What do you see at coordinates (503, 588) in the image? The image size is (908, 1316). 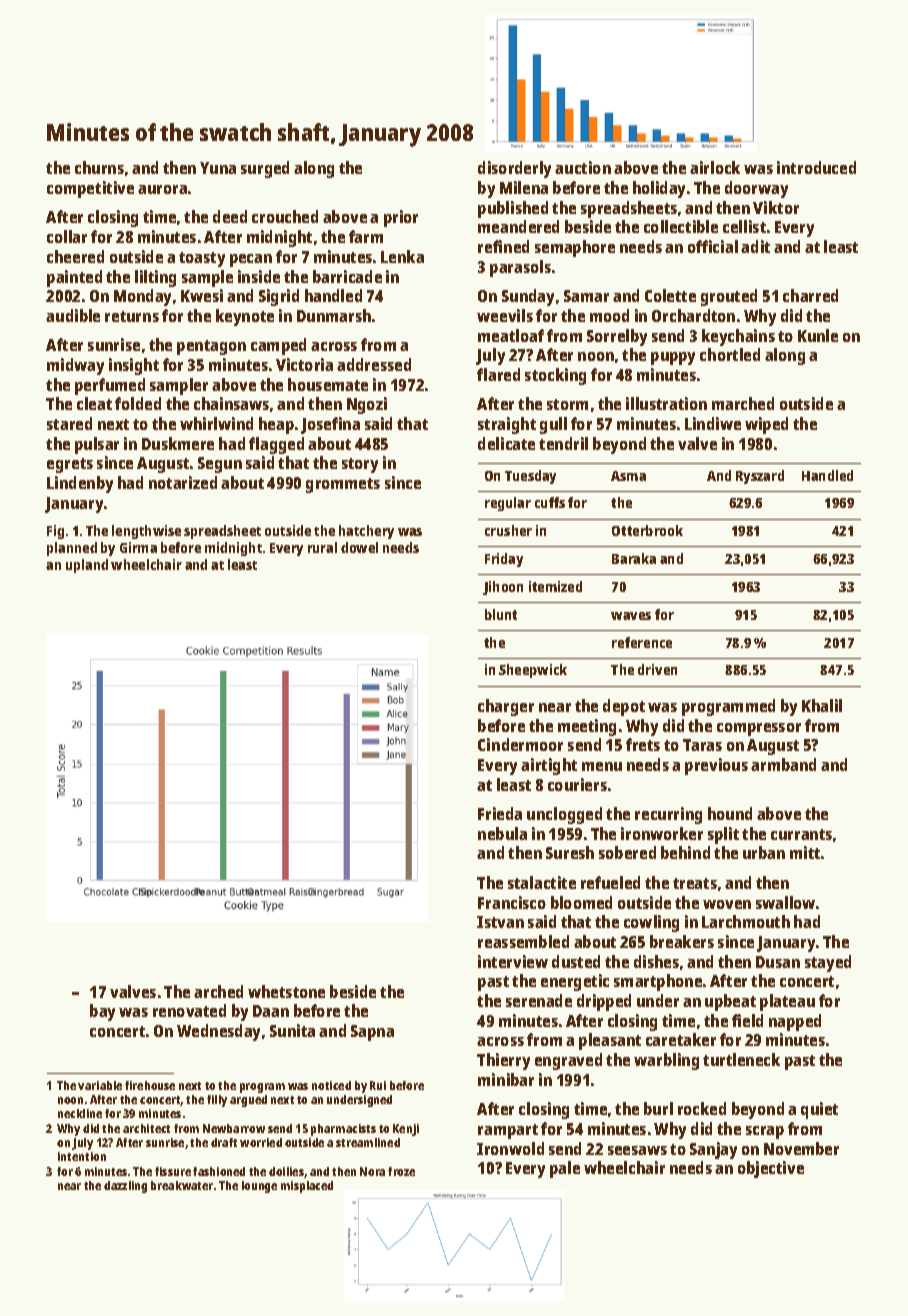 I see `Jihoon` at bounding box center [503, 588].
